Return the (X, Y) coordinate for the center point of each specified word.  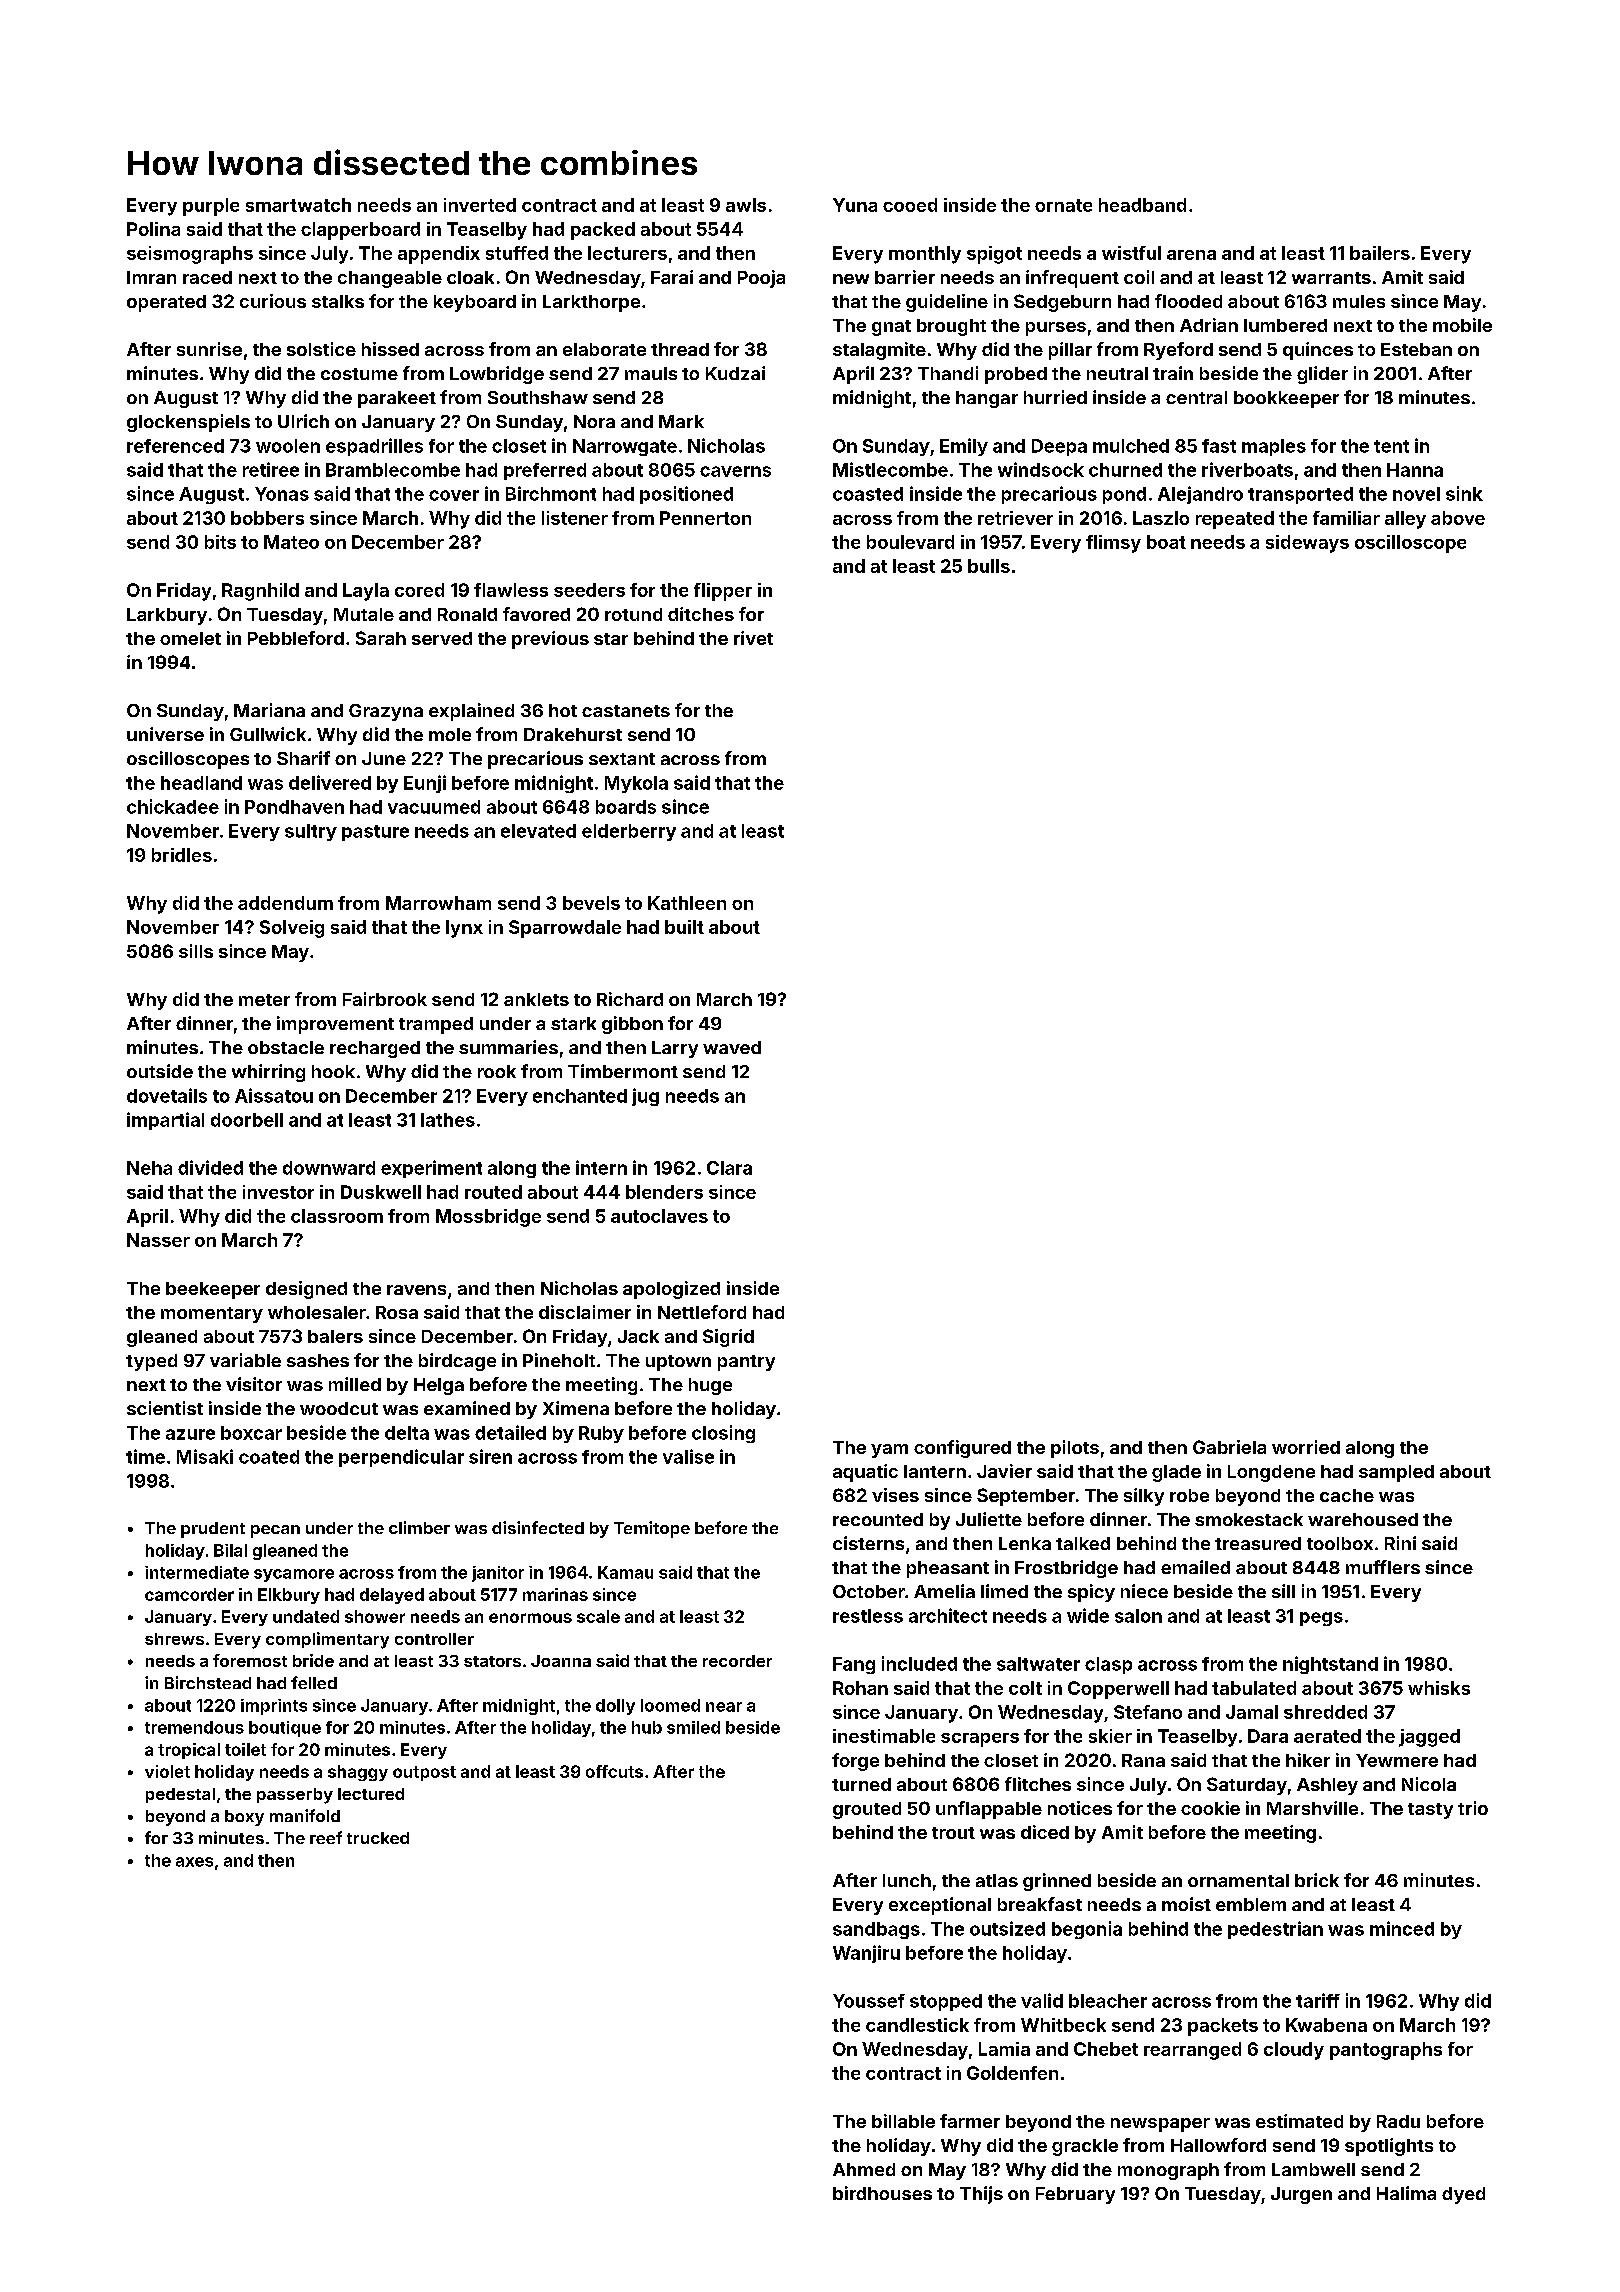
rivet (753, 638)
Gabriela (1229, 1447)
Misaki (205, 1456)
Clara (729, 1168)
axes (194, 1862)
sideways (1307, 544)
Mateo (291, 542)
